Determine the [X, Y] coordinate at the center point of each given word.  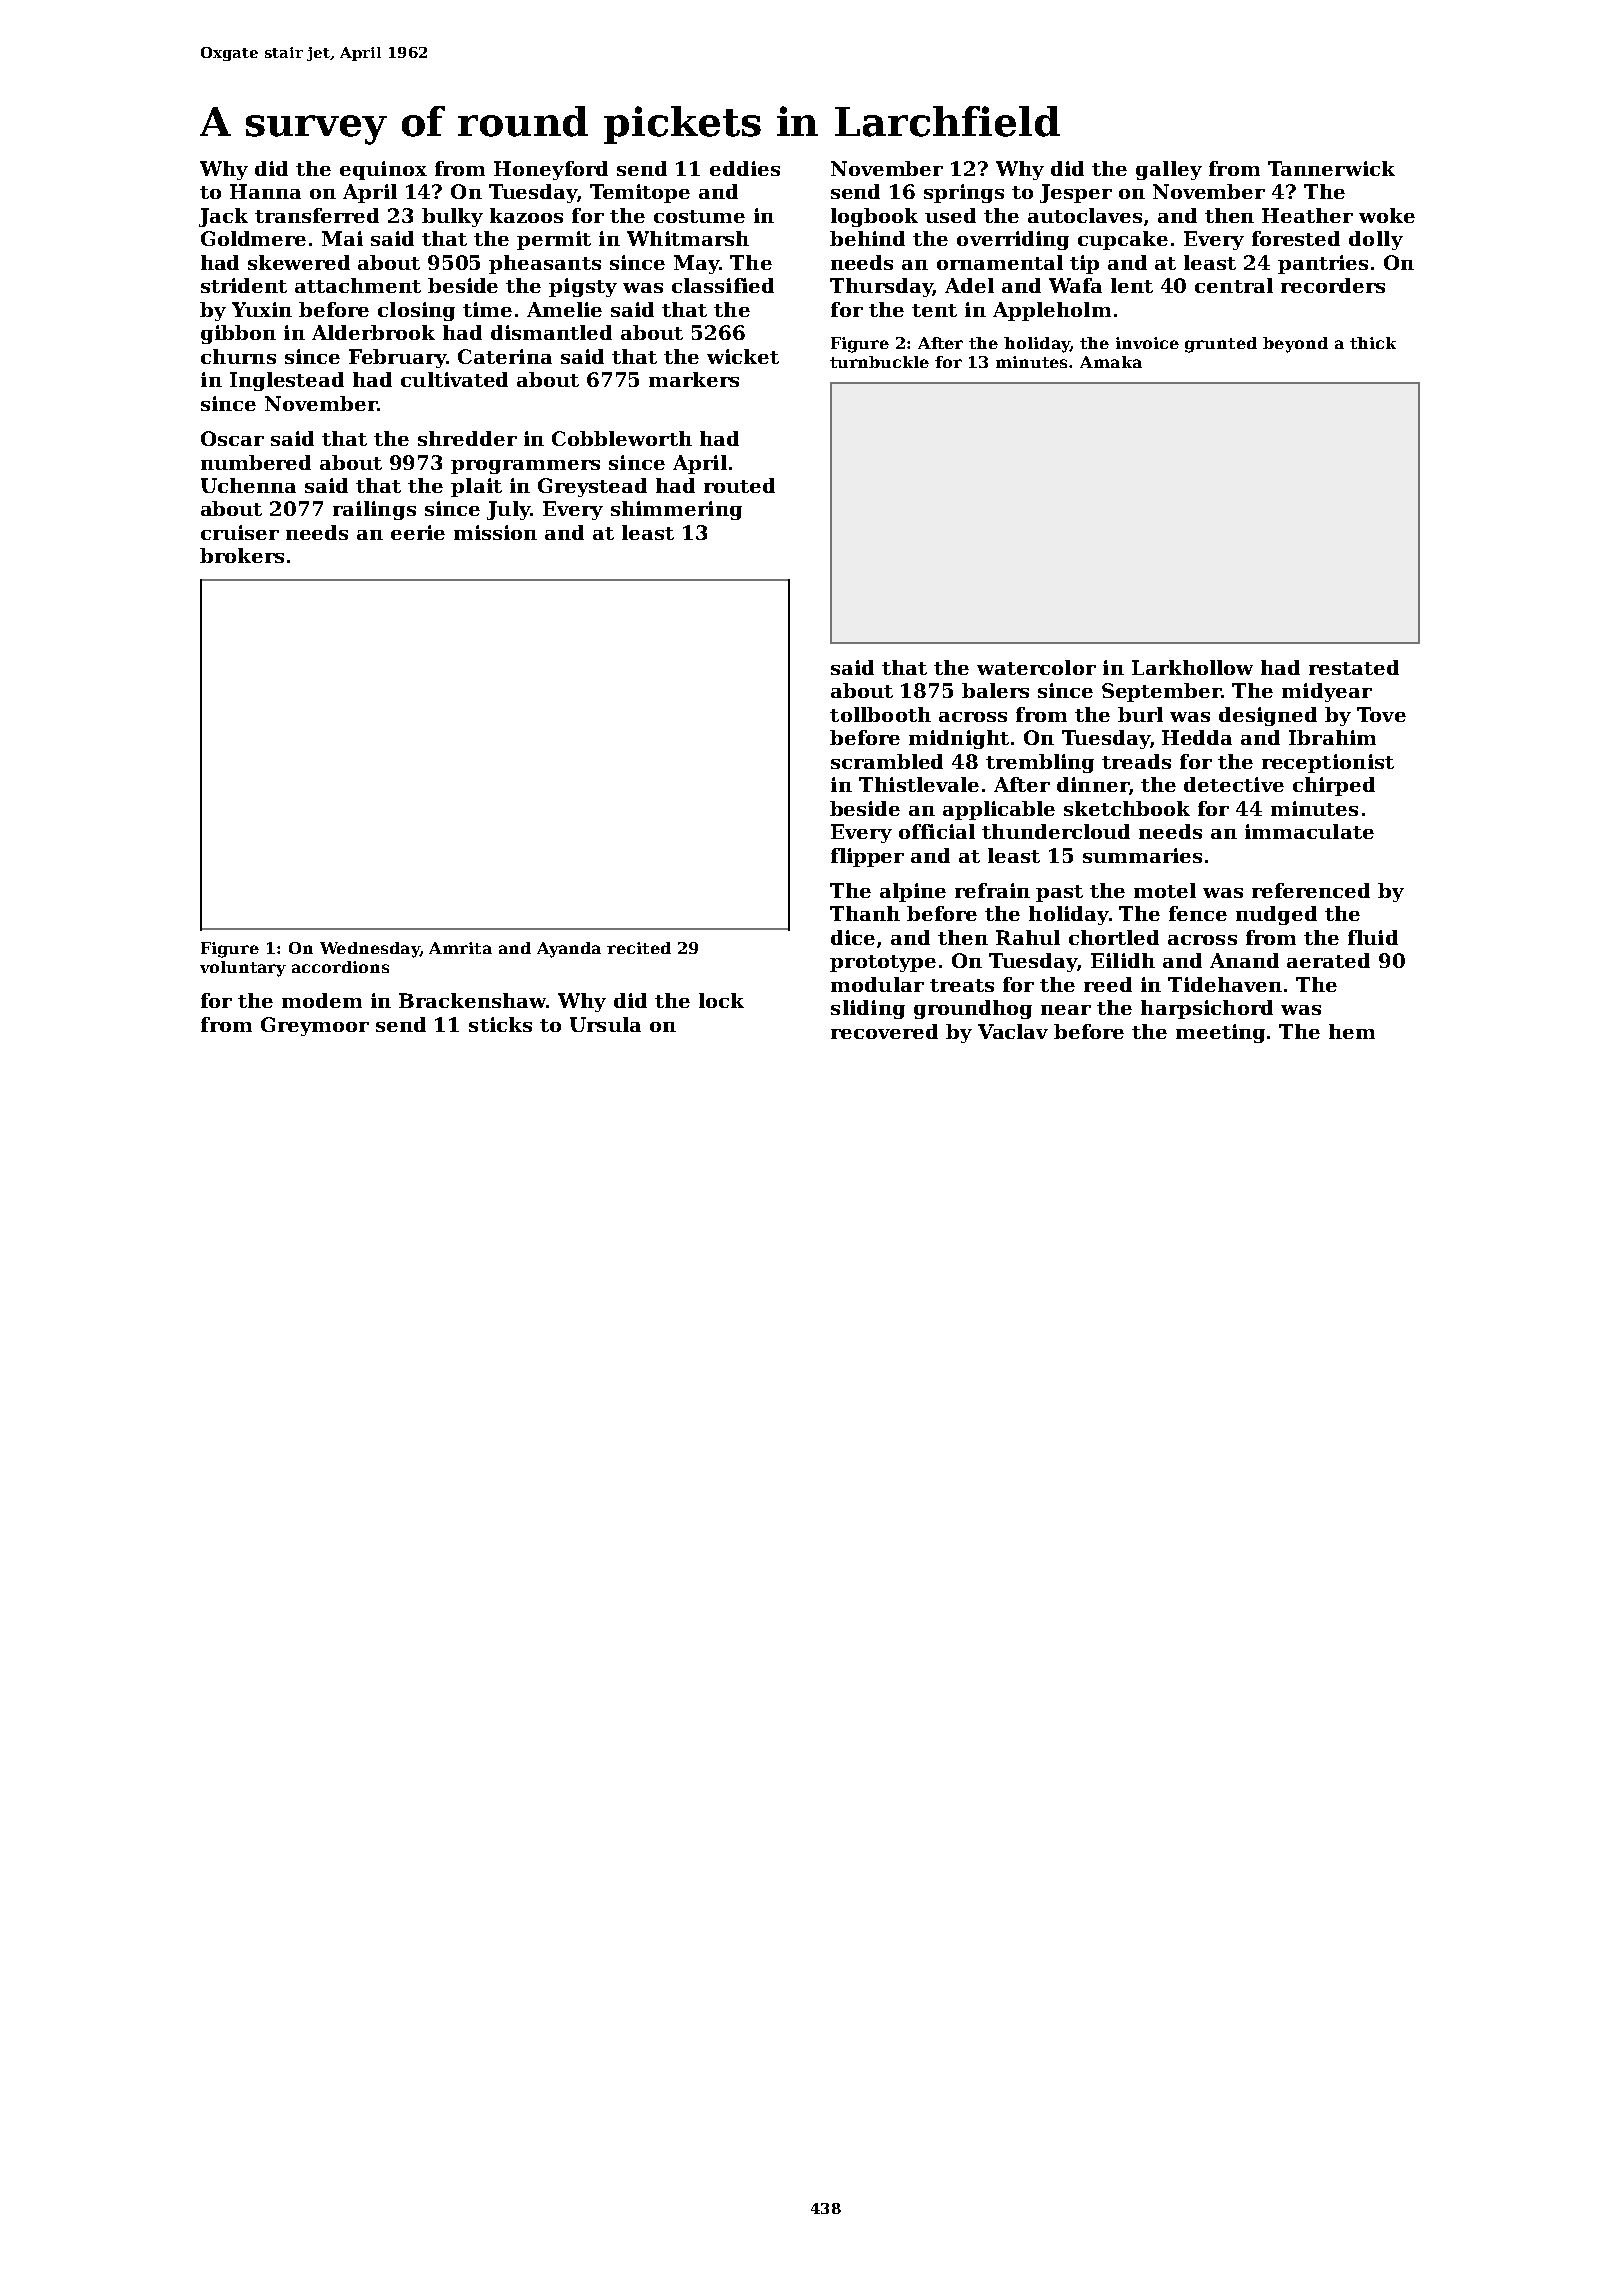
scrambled [887, 761]
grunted [1221, 345]
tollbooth [880, 714]
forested [1296, 238]
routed [739, 485]
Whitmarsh [688, 238]
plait [476, 487]
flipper [867, 857]
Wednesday [370, 950]
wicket [743, 356]
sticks [500, 1024]
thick [1373, 343]
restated [1354, 667]
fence [1198, 913]
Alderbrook [373, 332]
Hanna [265, 191]
